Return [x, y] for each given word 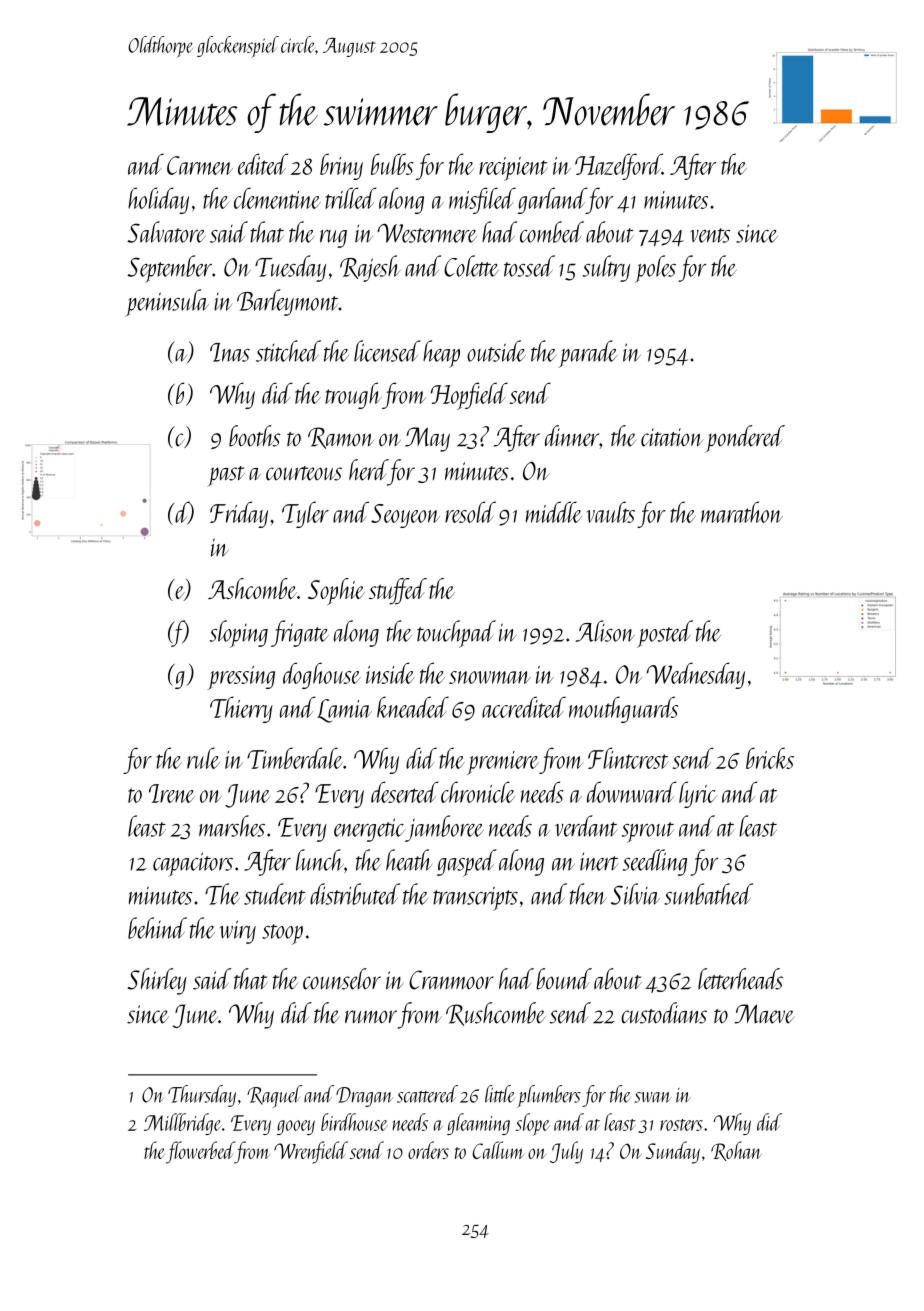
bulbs [392, 164]
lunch [320, 860]
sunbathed [708, 894]
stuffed [398, 591]
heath [409, 860]
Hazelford [618, 166]
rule [203, 758]
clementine [277, 198]
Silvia [635, 894]
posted [665, 634]
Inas [230, 352]
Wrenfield [311, 1152]
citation [672, 437]
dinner [572, 436]
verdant [586, 826]
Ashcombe [252, 588]
